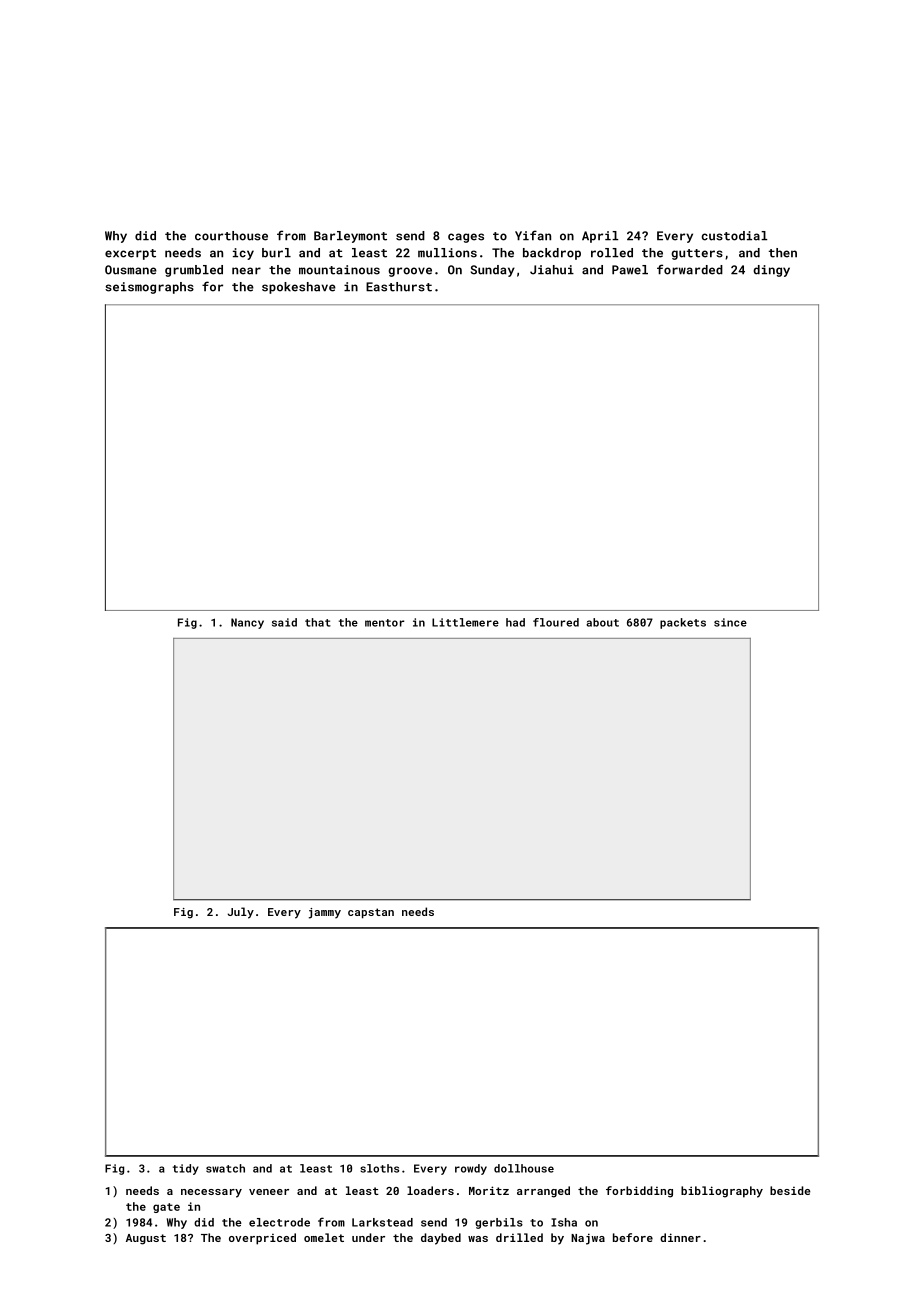 The width and height of the screenshot is (924, 1308). I want to click on custodial, so click(734, 236).
